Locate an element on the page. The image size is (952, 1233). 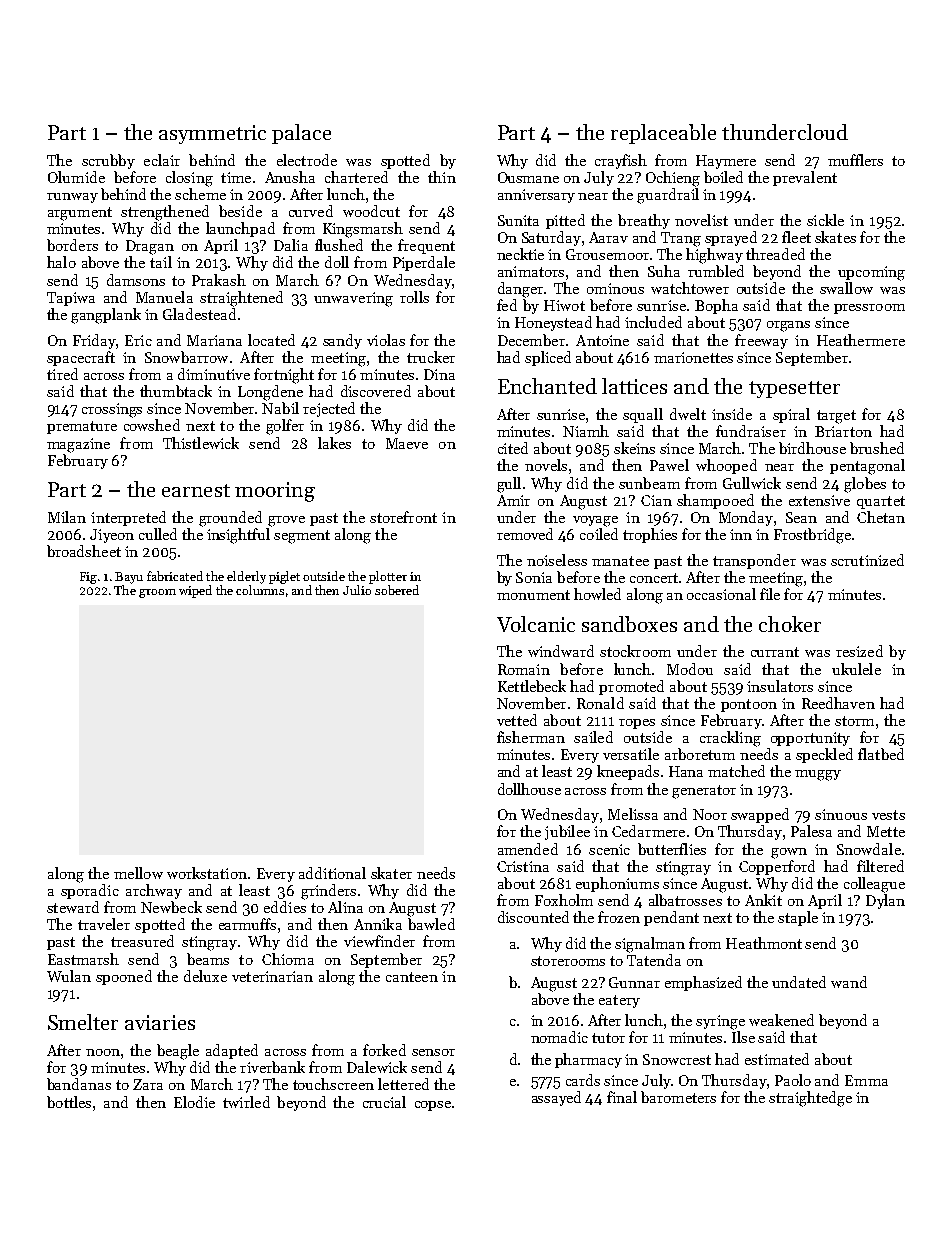
mellow is located at coordinates (138, 873).
